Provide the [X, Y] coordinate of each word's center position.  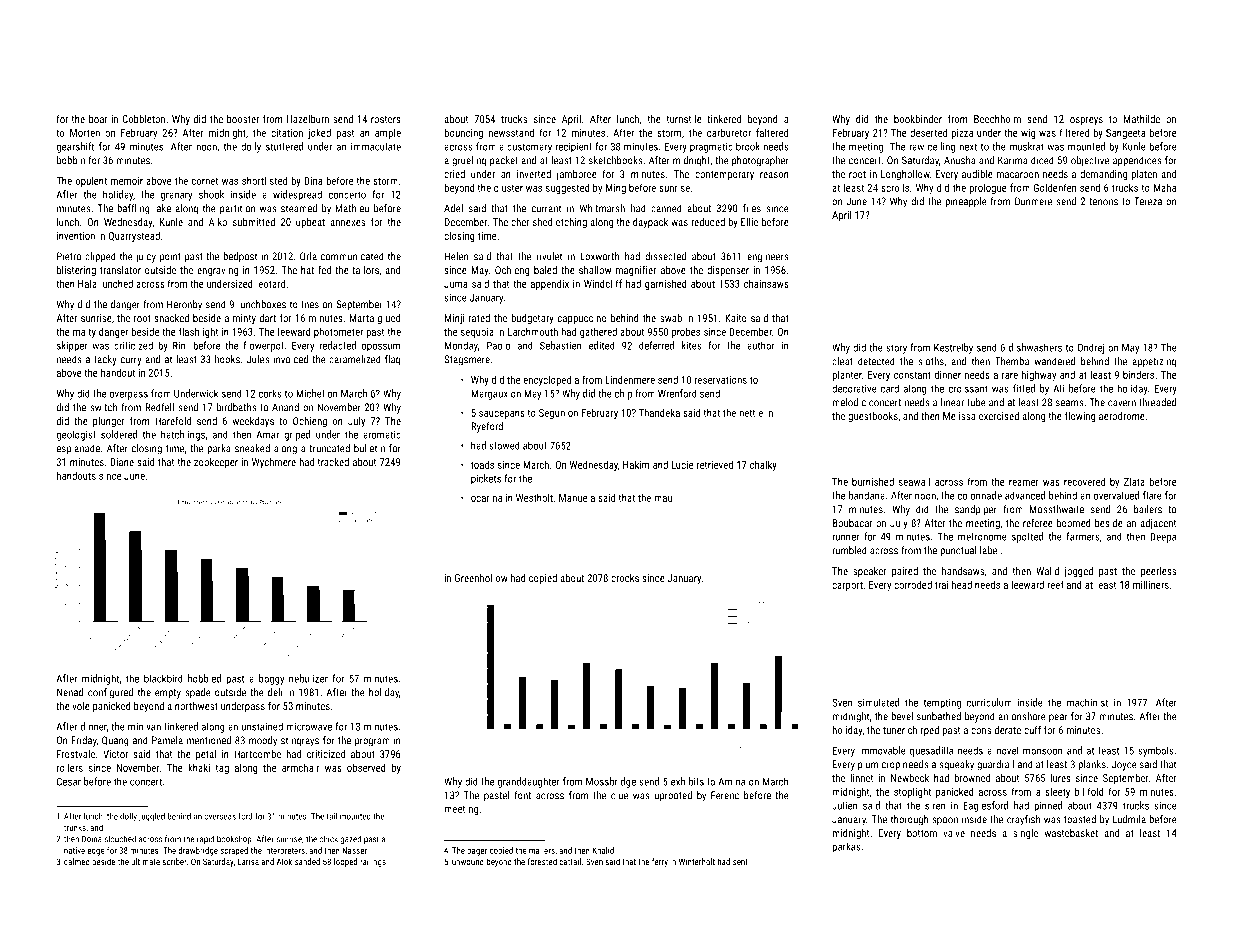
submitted [254, 222]
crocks [625, 578]
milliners [1151, 584]
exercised [999, 416]
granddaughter [529, 782]
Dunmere [1033, 201]
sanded [307, 861]
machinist [1087, 702]
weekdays [253, 422]
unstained [262, 726]
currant [546, 209]
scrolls [895, 187]
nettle [751, 413]
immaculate [376, 146]
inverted [534, 174]
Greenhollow [481, 578]
